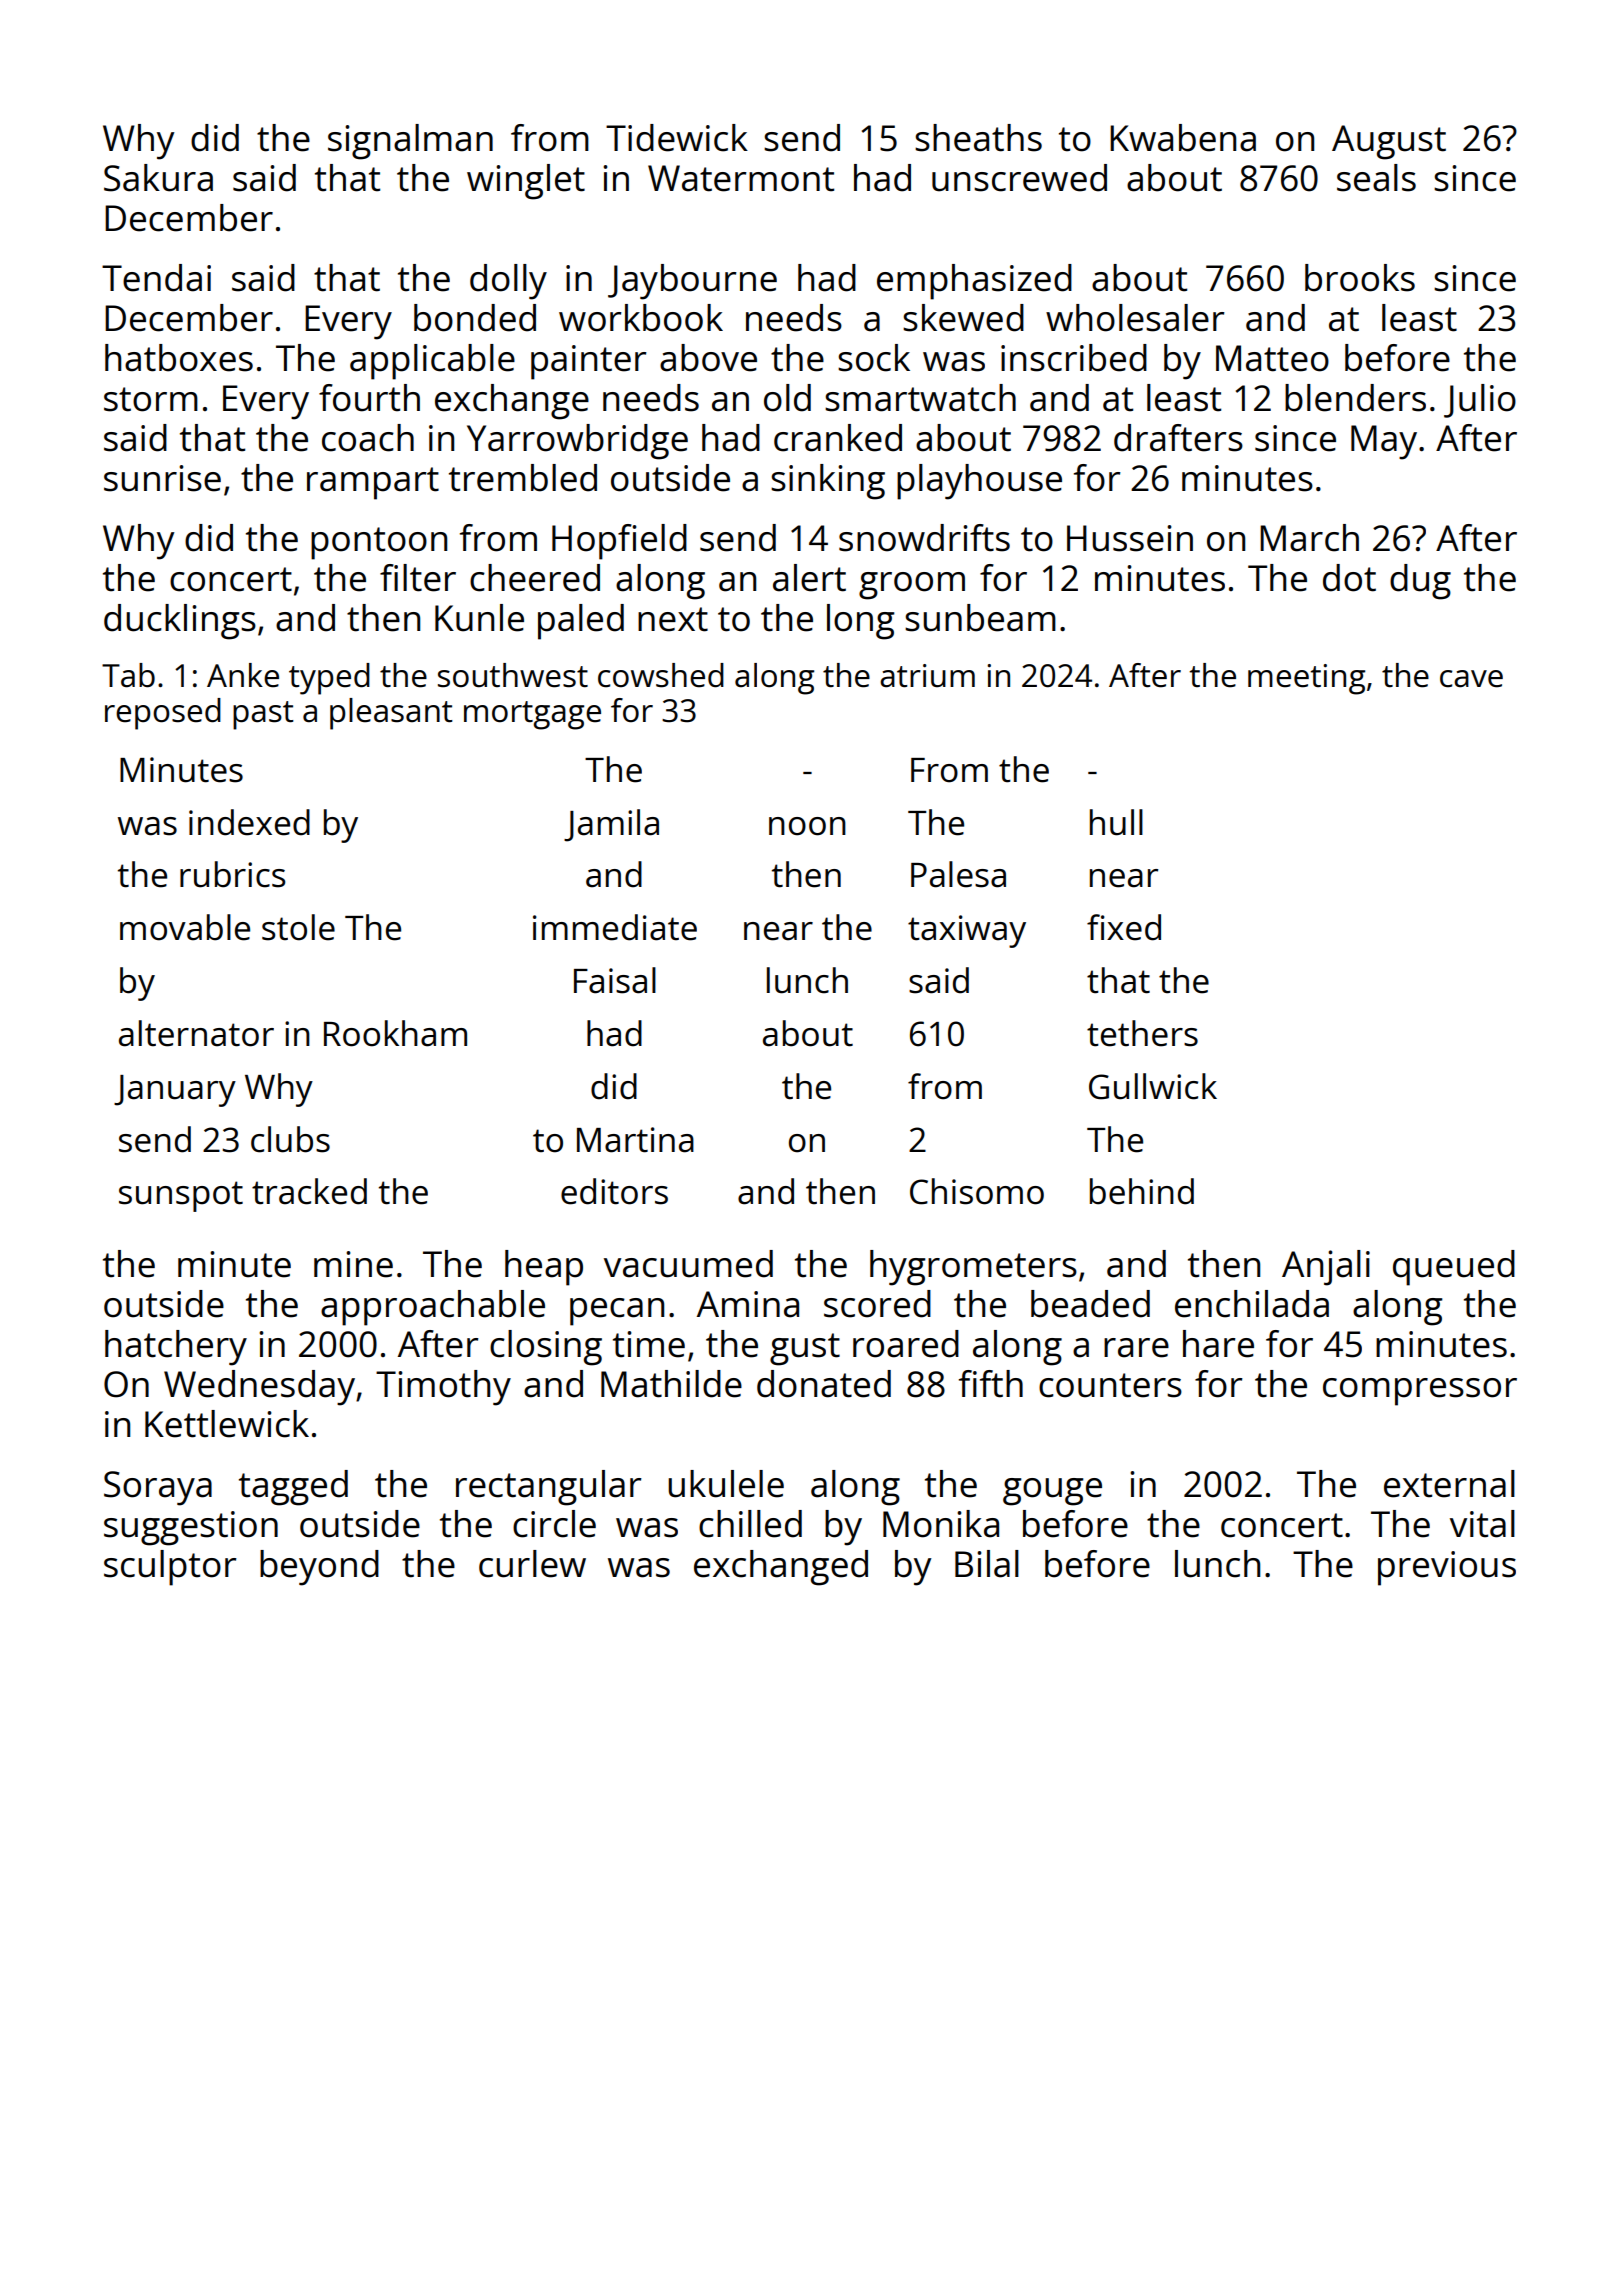  I want to click on sunrise, so click(162, 478).
